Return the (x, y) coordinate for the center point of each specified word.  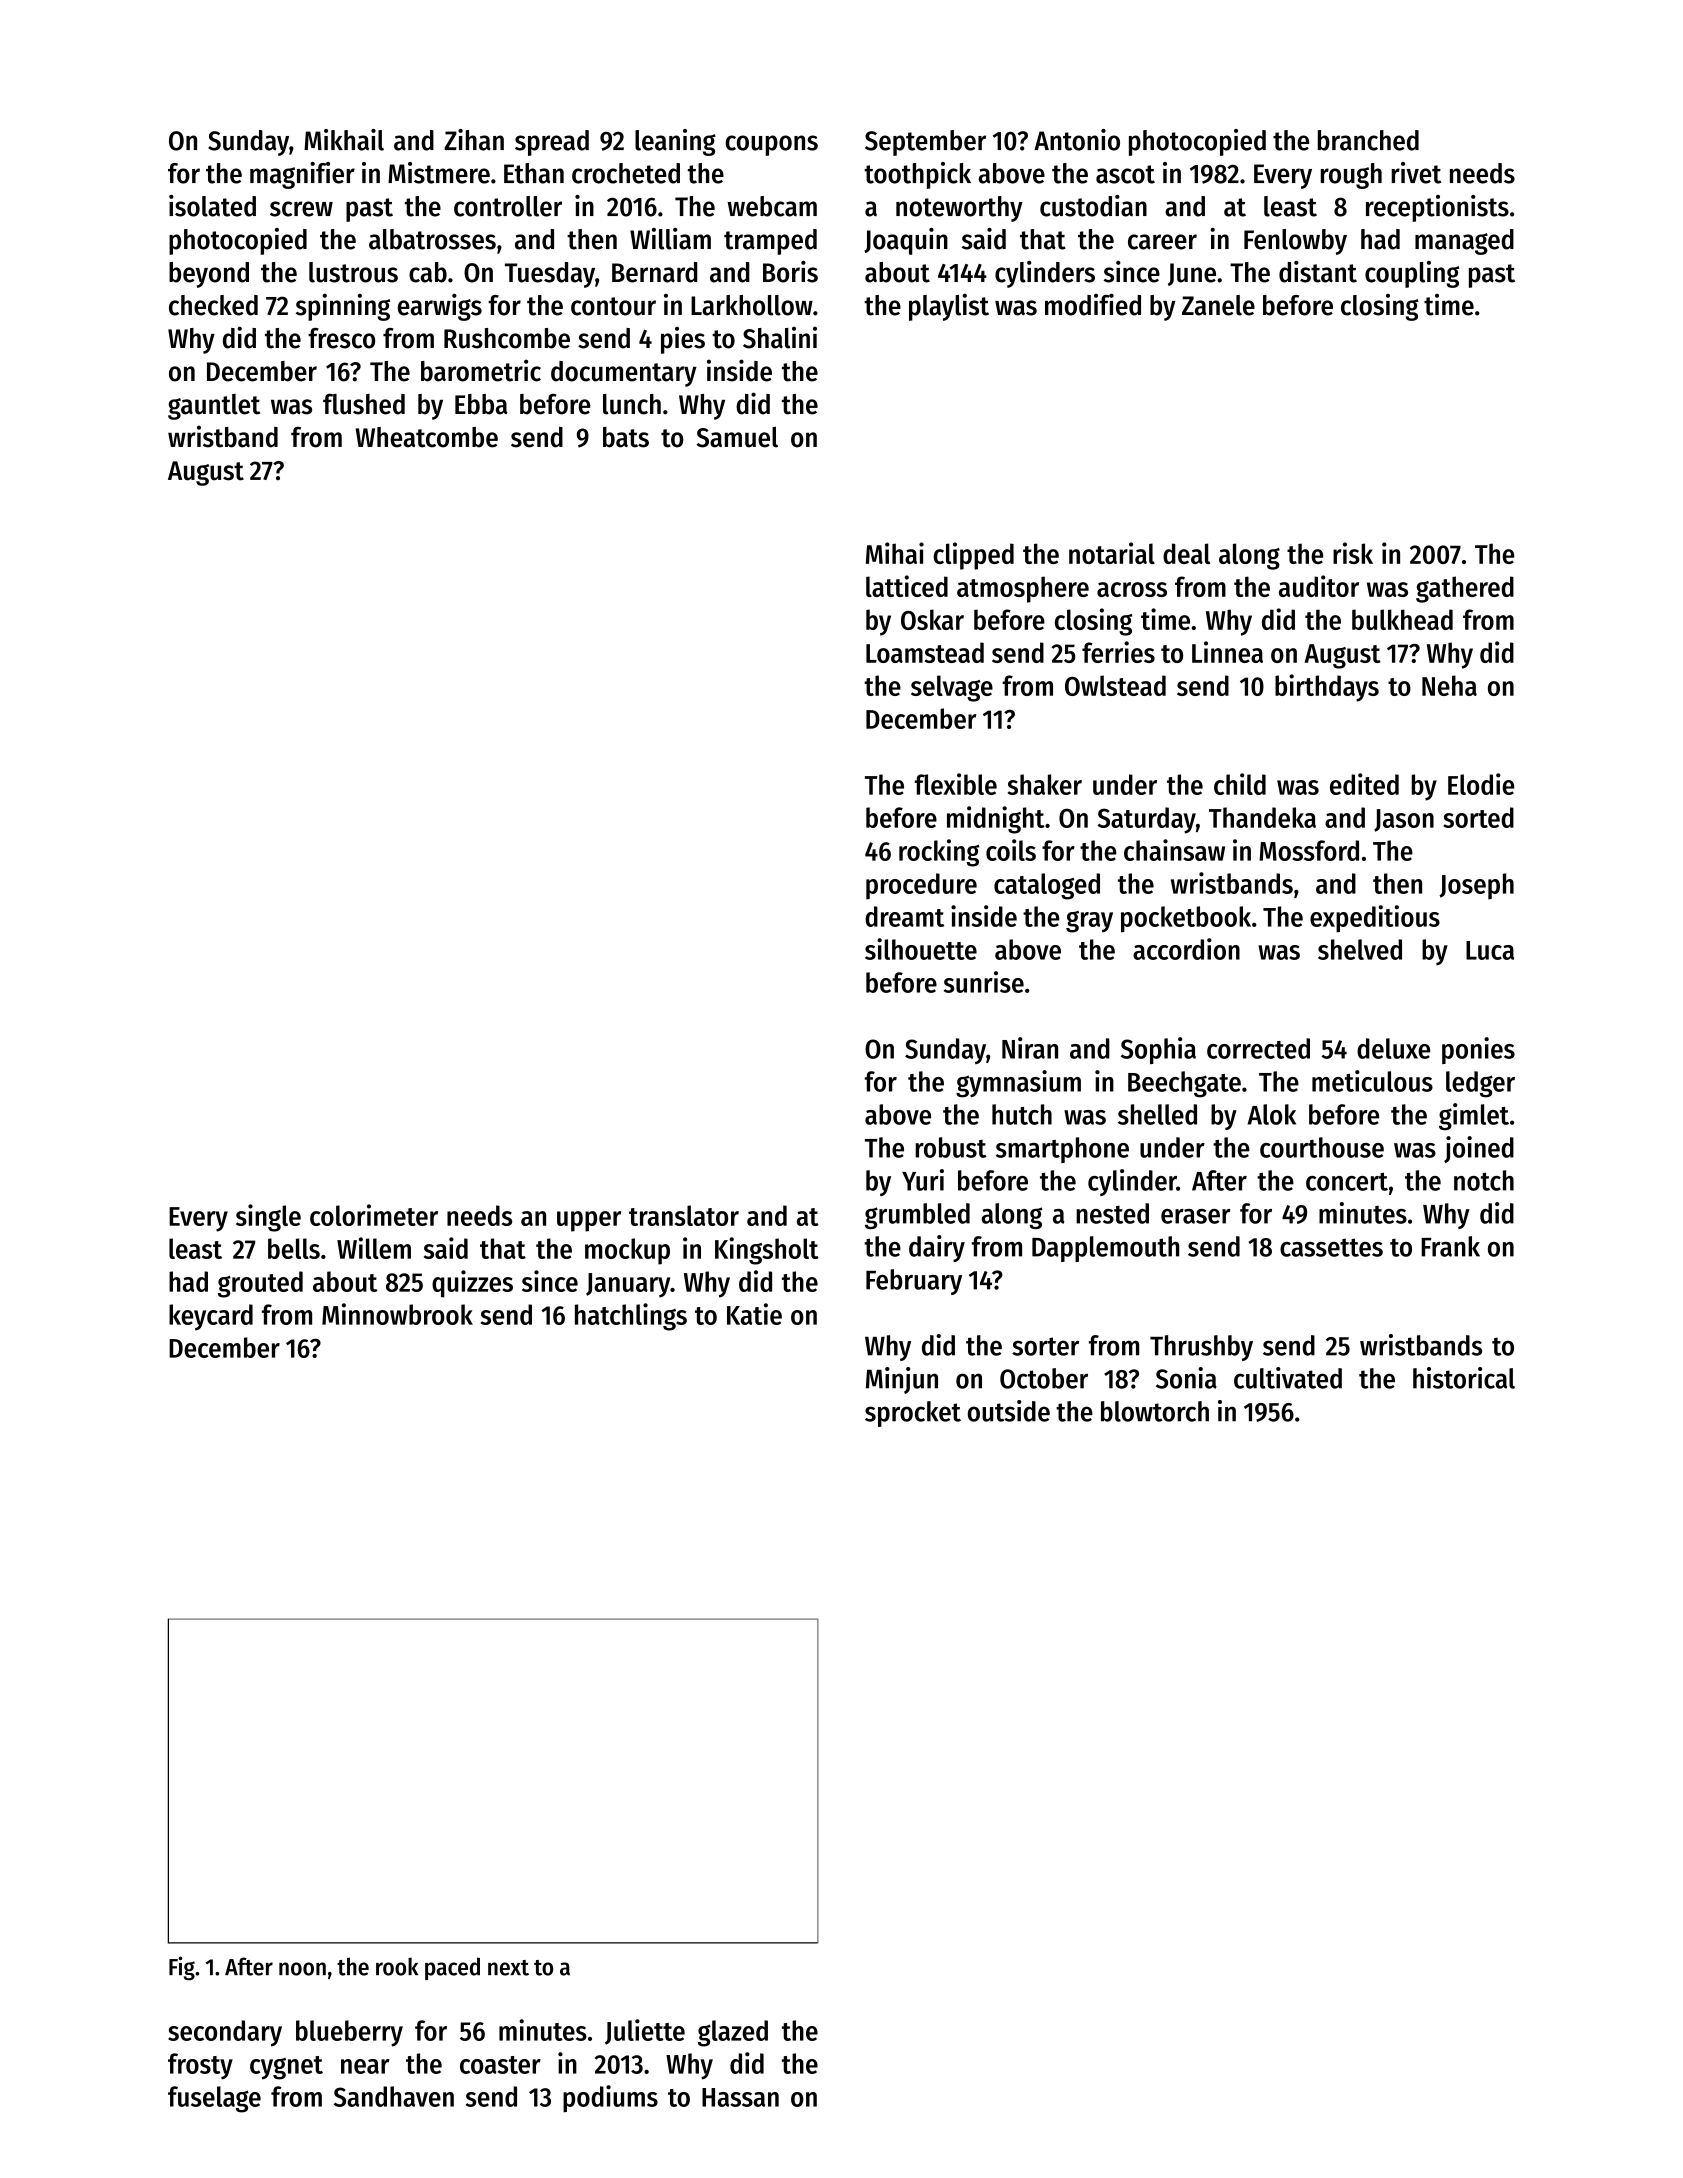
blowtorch (1155, 1411)
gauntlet (214, 407)
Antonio (1077, 140)
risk (1353, 553)
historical (1464, 1378)
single (268, 1218)
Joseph (1476, 886)
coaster (500, 2065)
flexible (955, 784)
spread (552, 143)
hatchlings (631, 1317)
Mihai (895, 553)
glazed (733, 2033)
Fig (182, 1968)
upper (589, 1221)
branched (1368, 140)
